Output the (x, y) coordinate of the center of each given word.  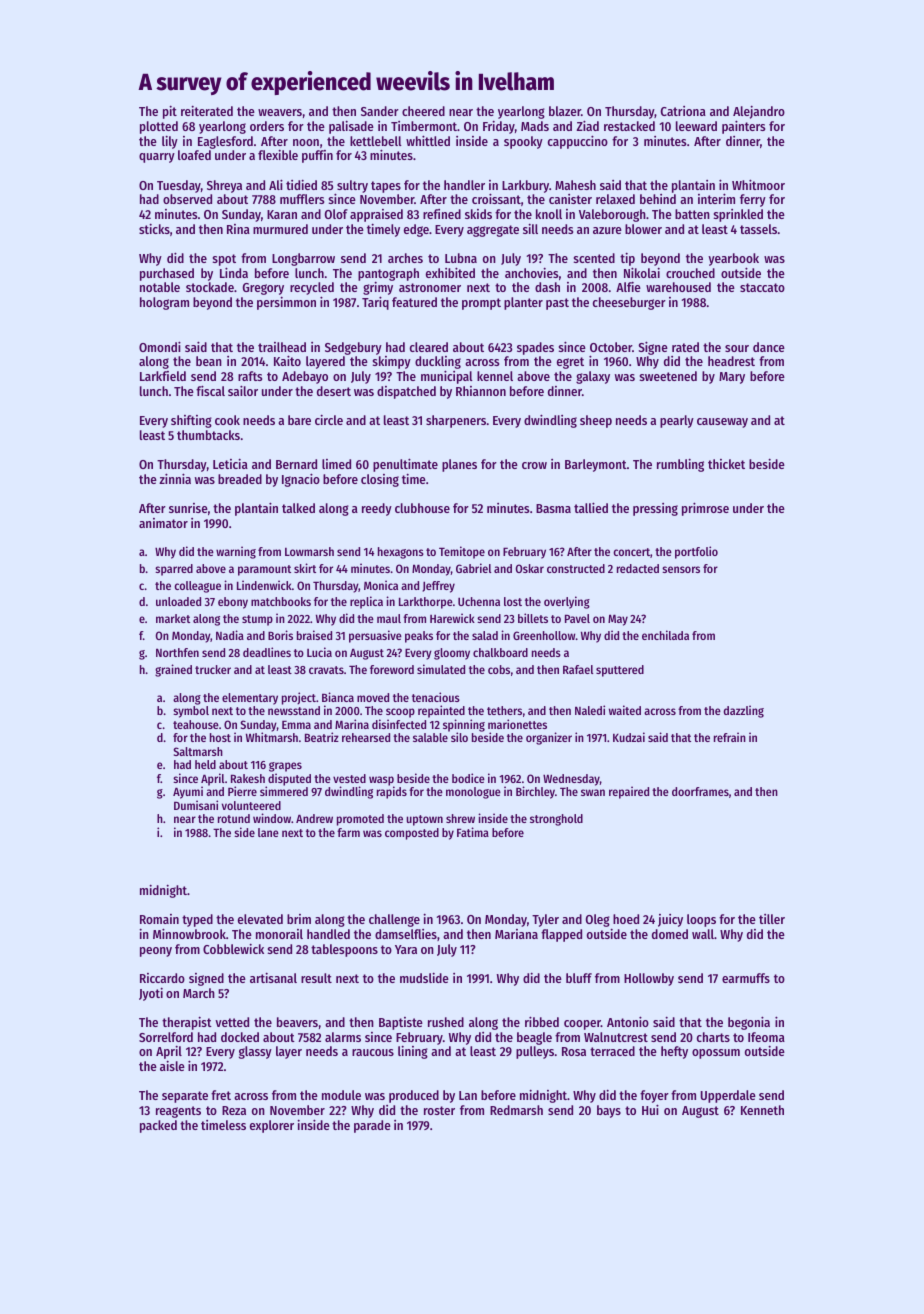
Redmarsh (516, 1110)
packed (158, 1126)
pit (170, 112)
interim (716, 198)
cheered (423, 111)
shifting (191, 421)
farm (348, 832)
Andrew (314, 818)
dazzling (744, 711)
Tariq (375, 303)
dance (769, 347)
